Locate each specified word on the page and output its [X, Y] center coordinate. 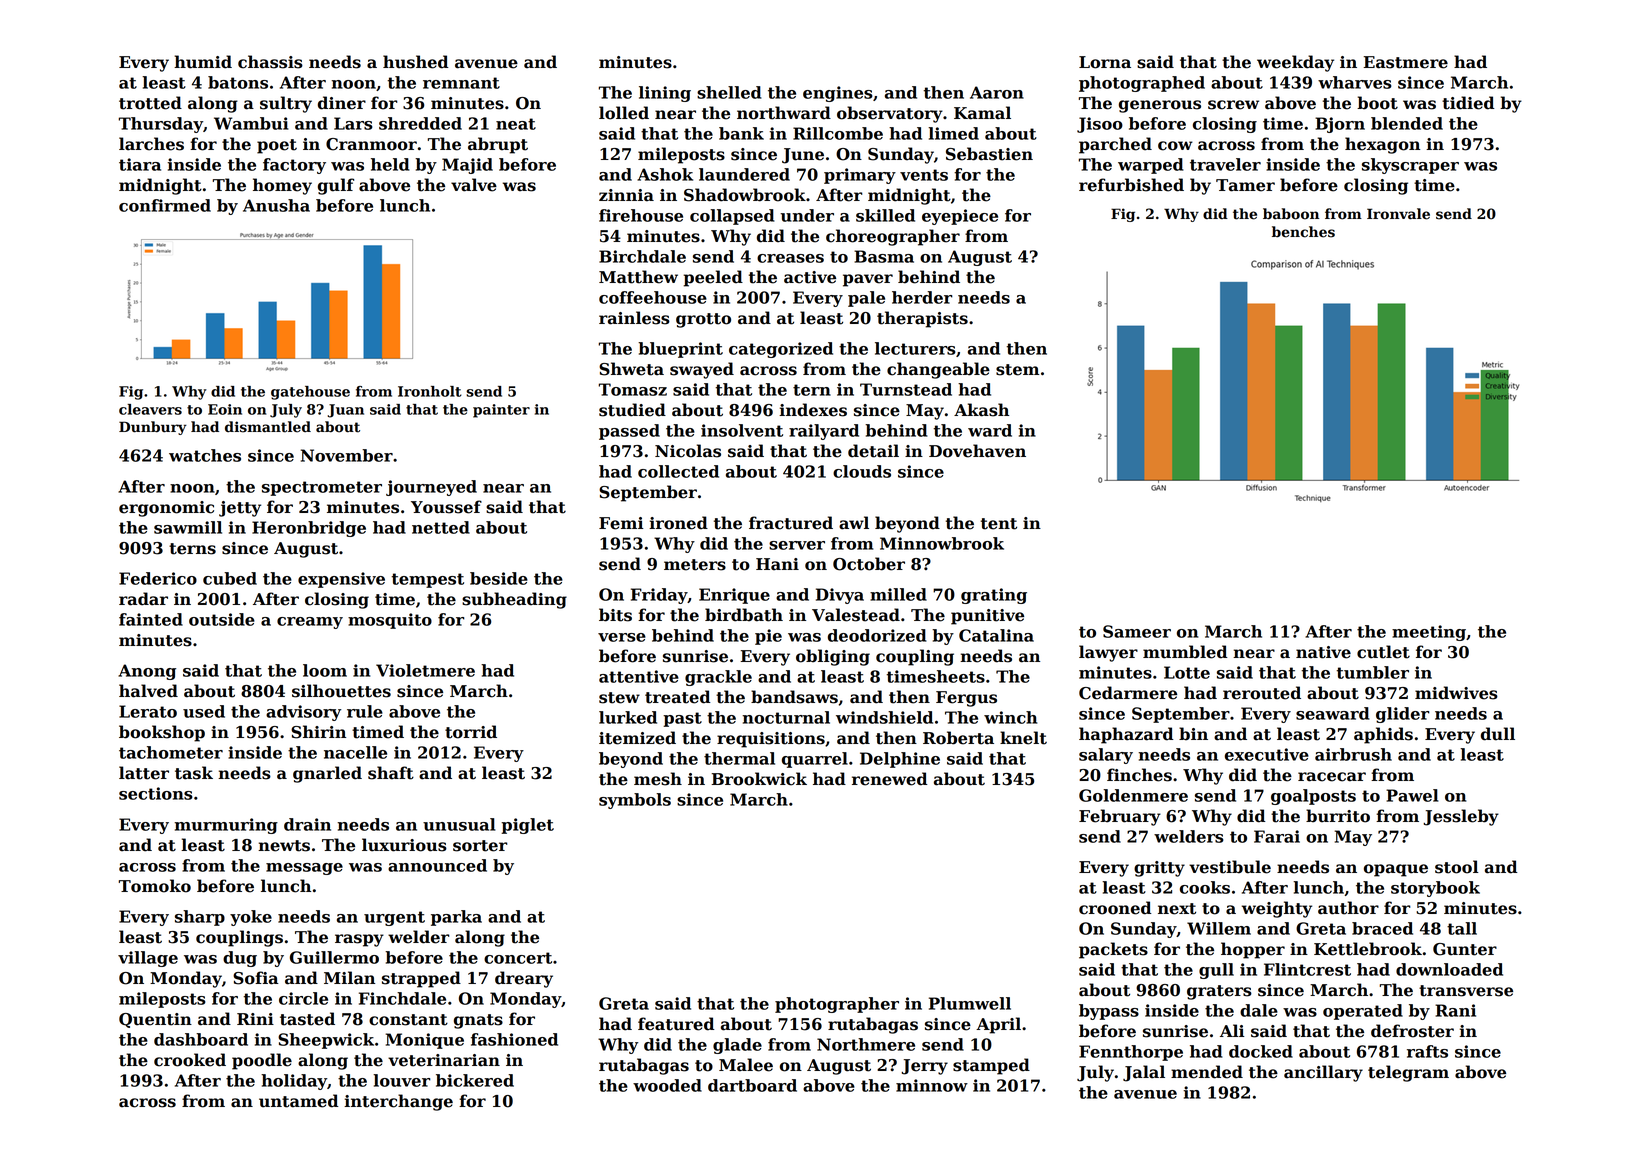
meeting [1429, 633]
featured [676, 1024]
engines [838, 94]
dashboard [201, 1039]
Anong [147, 672]
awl [854, 523]
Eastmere [1405, 62]
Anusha [276, 205]
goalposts [1313, 797]
